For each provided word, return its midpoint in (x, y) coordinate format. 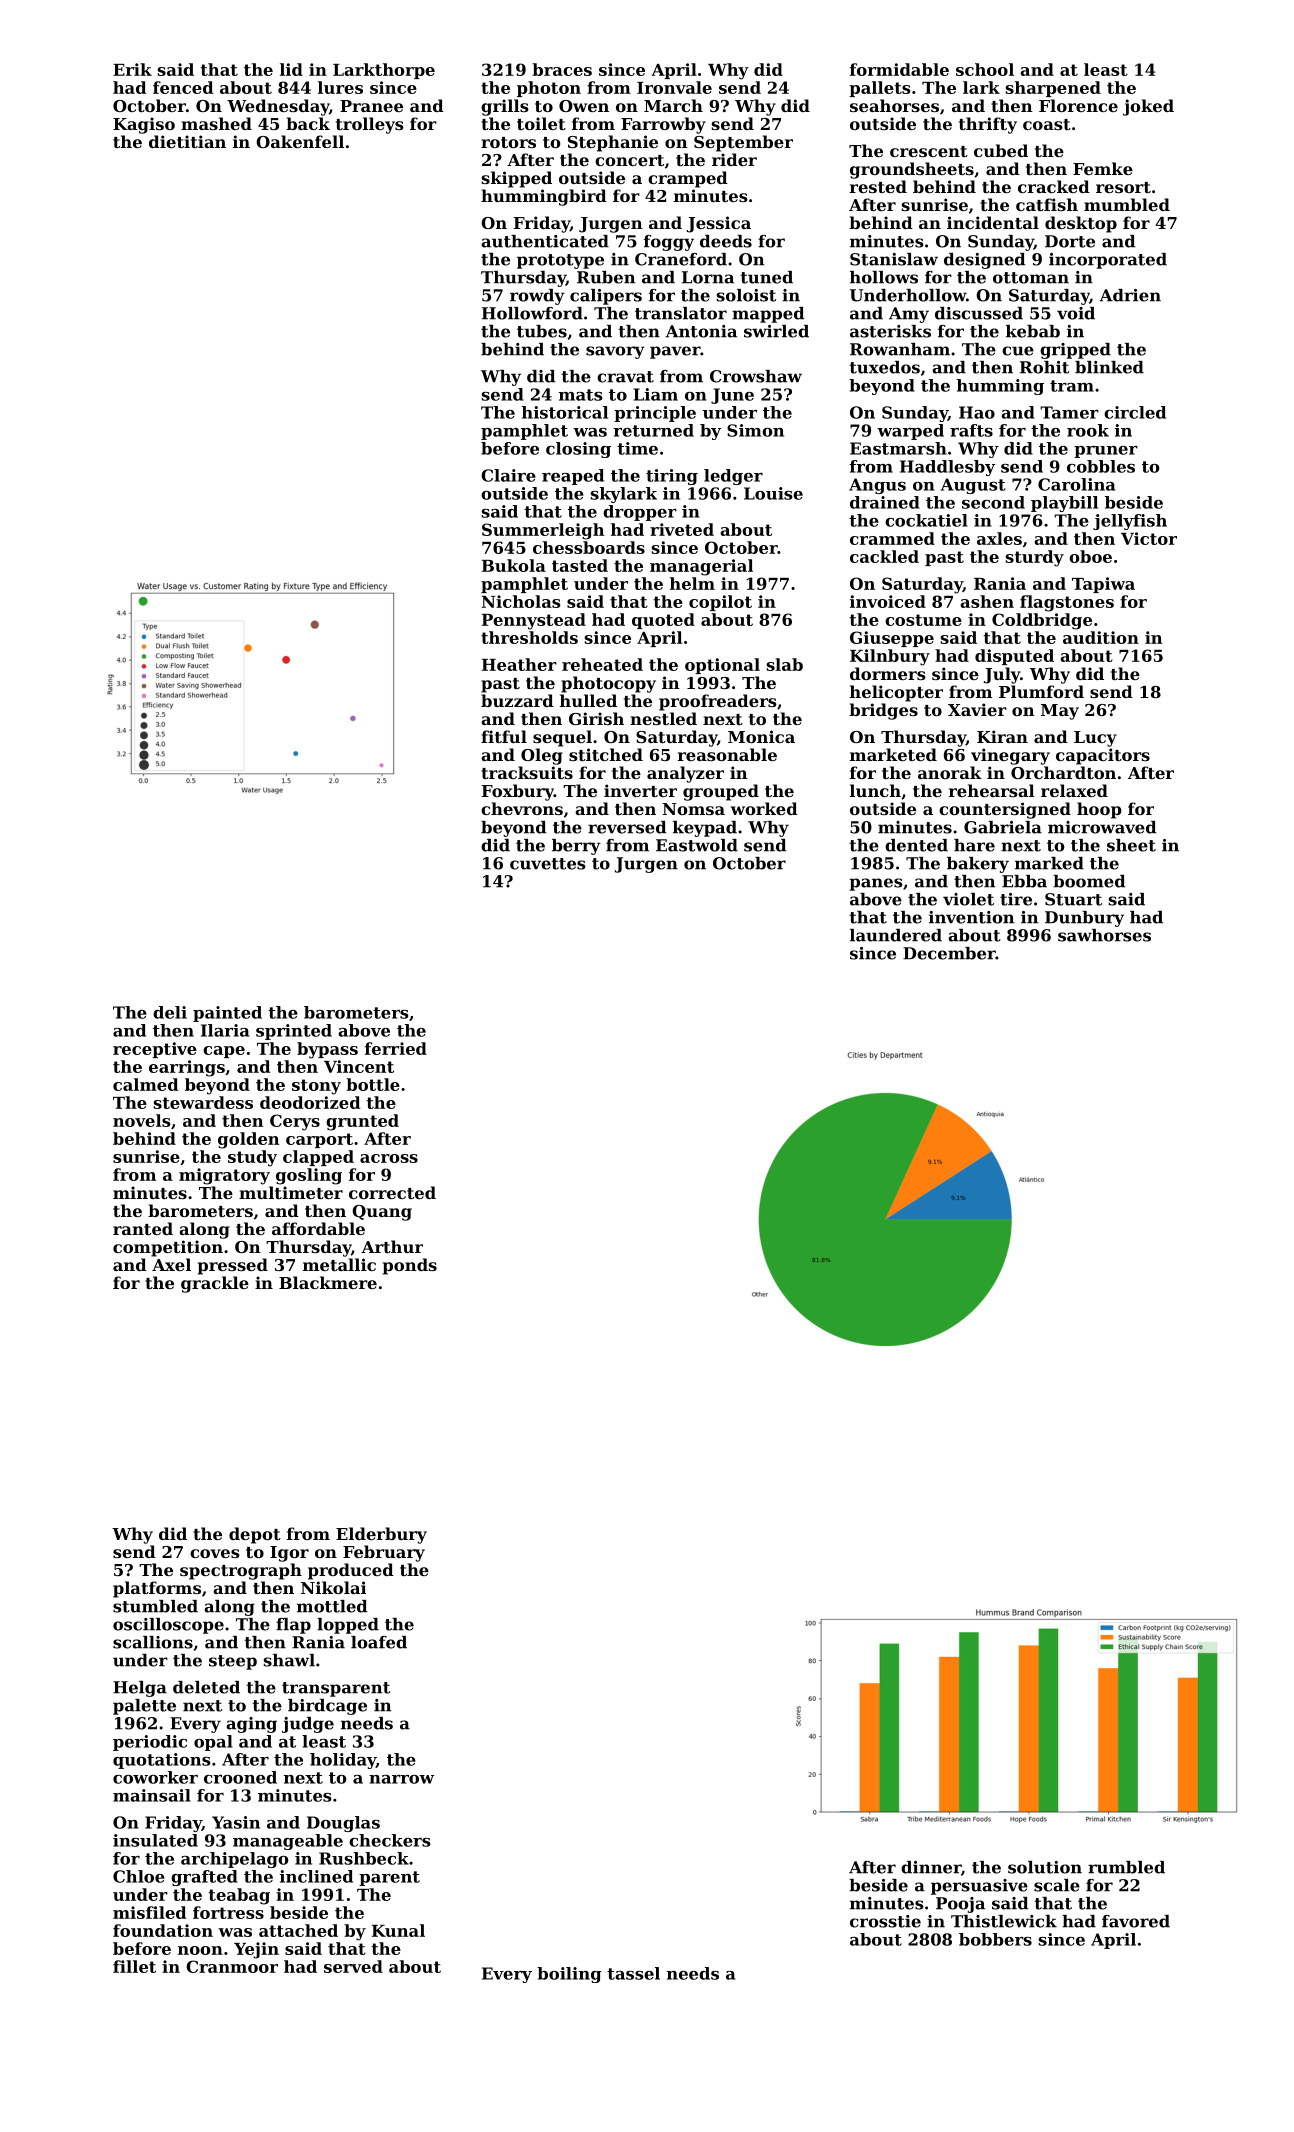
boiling (569, 1975)
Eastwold (697, 845)
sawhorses (1104, 935)
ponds (410, 1266)
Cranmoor (232, 1966)
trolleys (370, 125)
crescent (929, 151)
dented (916, 845)
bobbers (995, 1939)
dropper (640, 513)
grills (505, 107)
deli (170, 1012)
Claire (508, 475)
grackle (215, 1284)
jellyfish (1130, 522)
